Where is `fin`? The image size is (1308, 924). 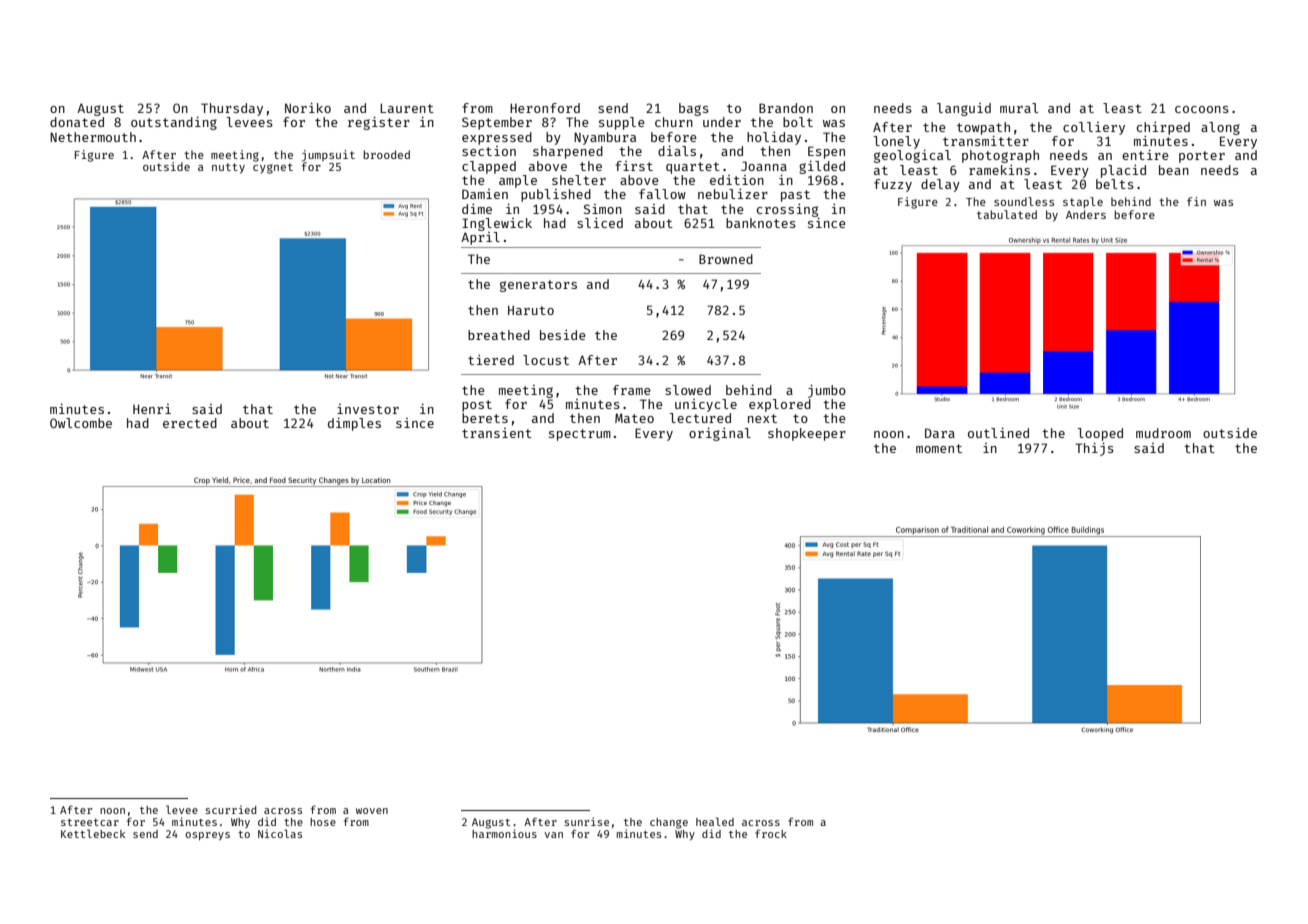
fin is located at coordinates (1196, 201).
